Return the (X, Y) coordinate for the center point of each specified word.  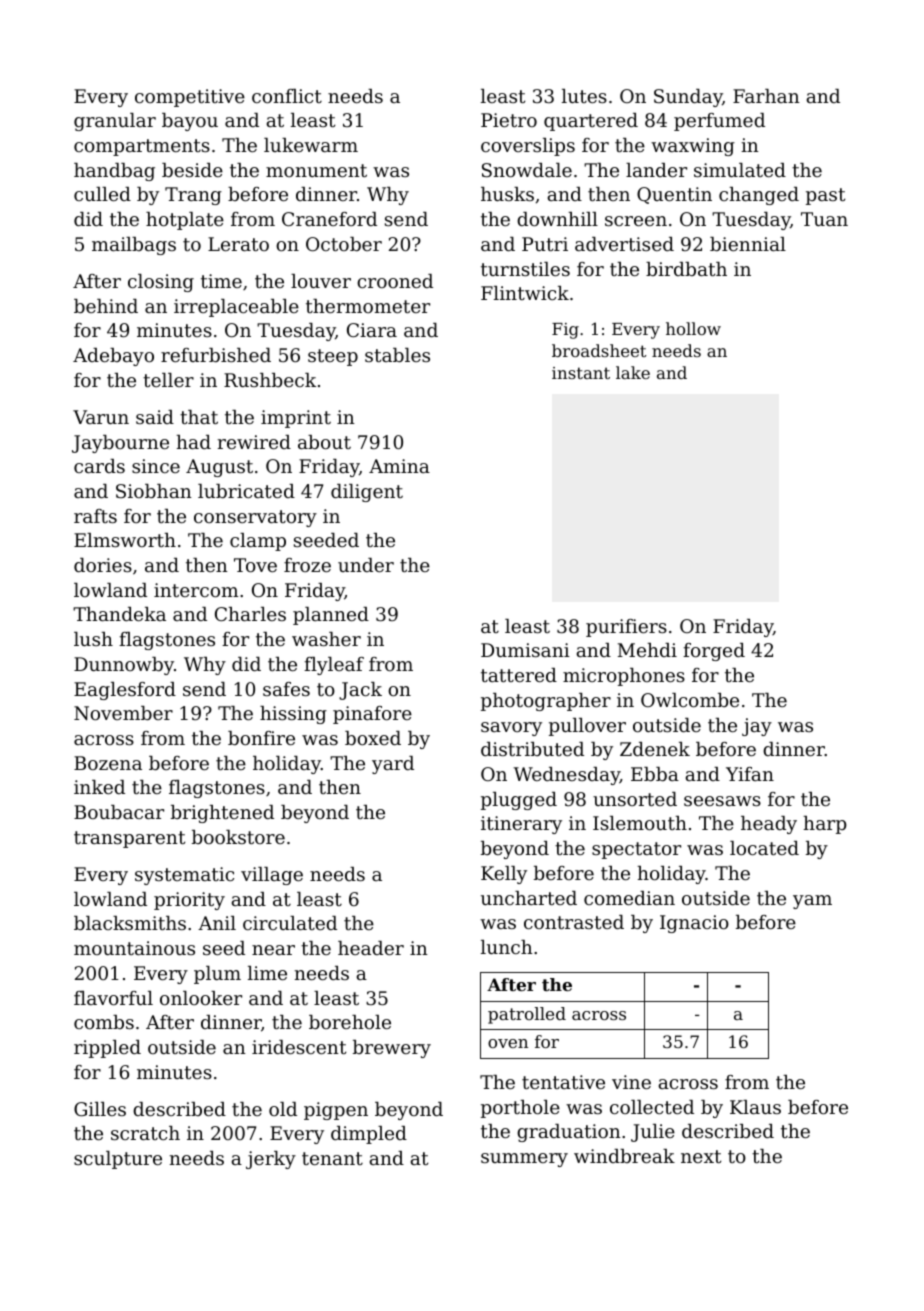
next (701, 1156)
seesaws (722, 801)
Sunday (688, 98)
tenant (332, 1158)
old (283, 1109)
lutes (584, 96)
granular (115, 122)
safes (286, 689)
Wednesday (566, 776)
